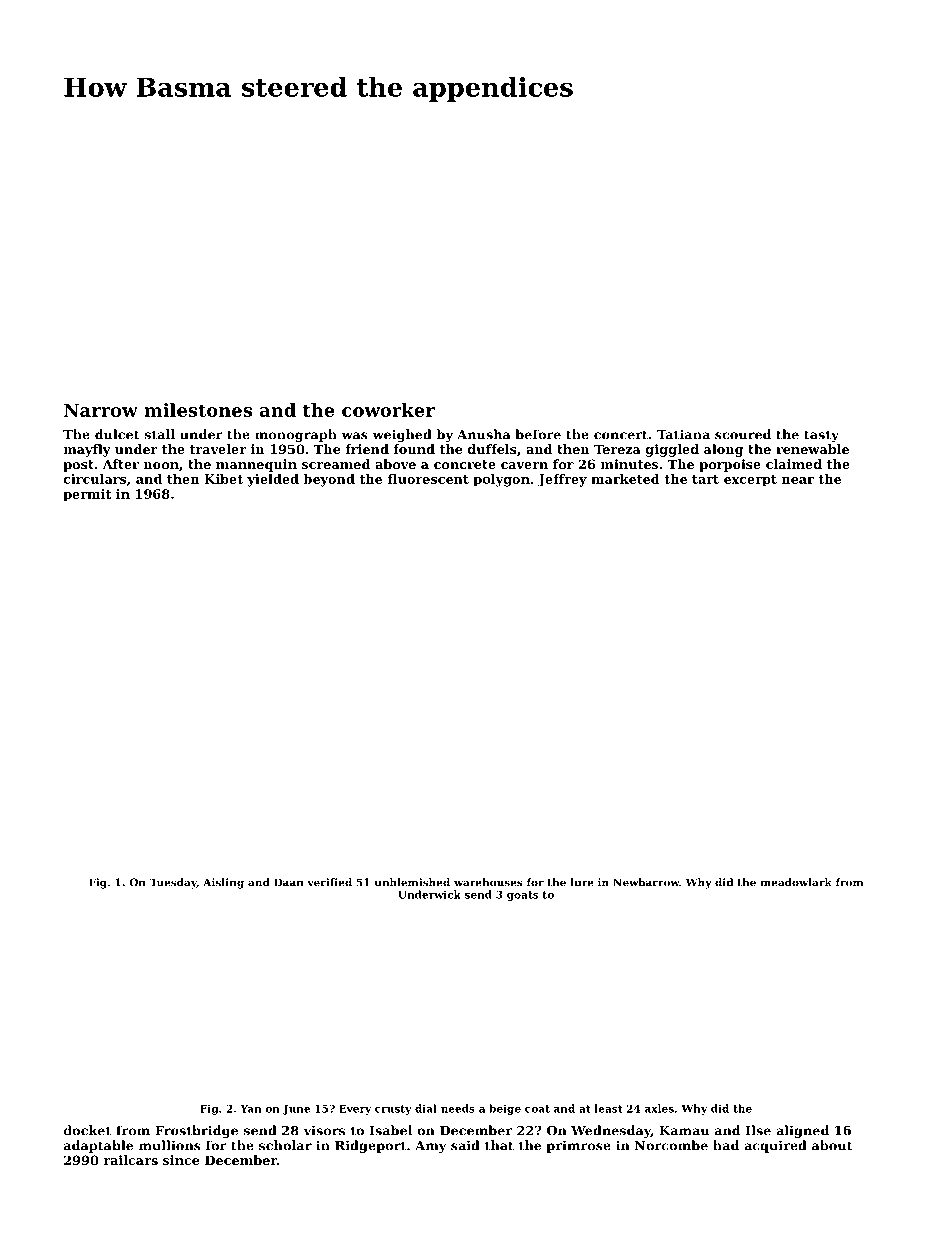 The image size is (952, 1233). What do you see at coordinates (611, 1131) in the screenshot?
I see `Wednesday` at bounding box center [611, 1131].
